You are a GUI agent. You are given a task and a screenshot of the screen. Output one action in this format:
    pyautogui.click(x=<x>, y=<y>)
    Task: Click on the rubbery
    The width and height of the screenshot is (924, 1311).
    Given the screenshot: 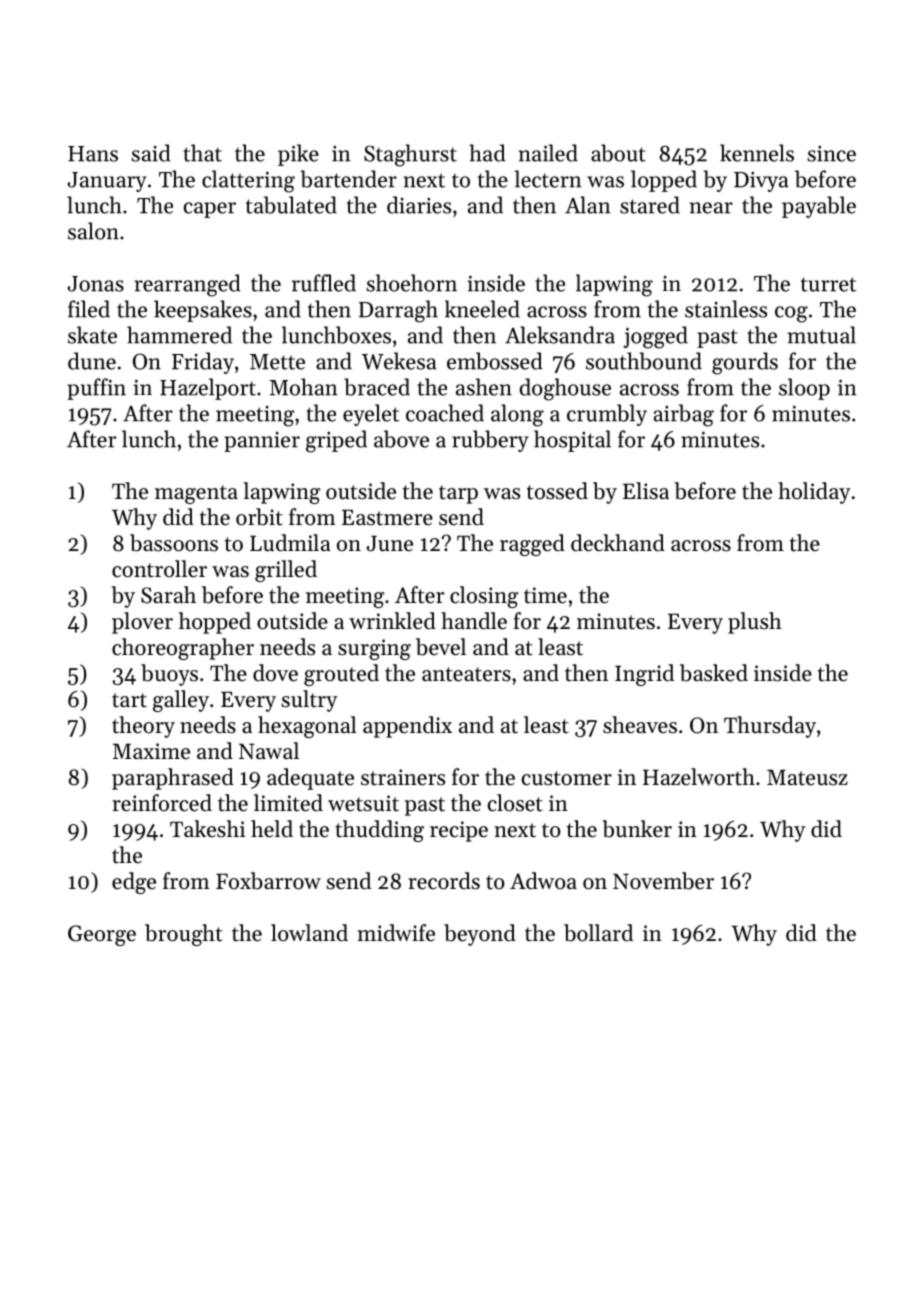 What is the action you would take?
    pyautogui.click(x=490, y=441)
